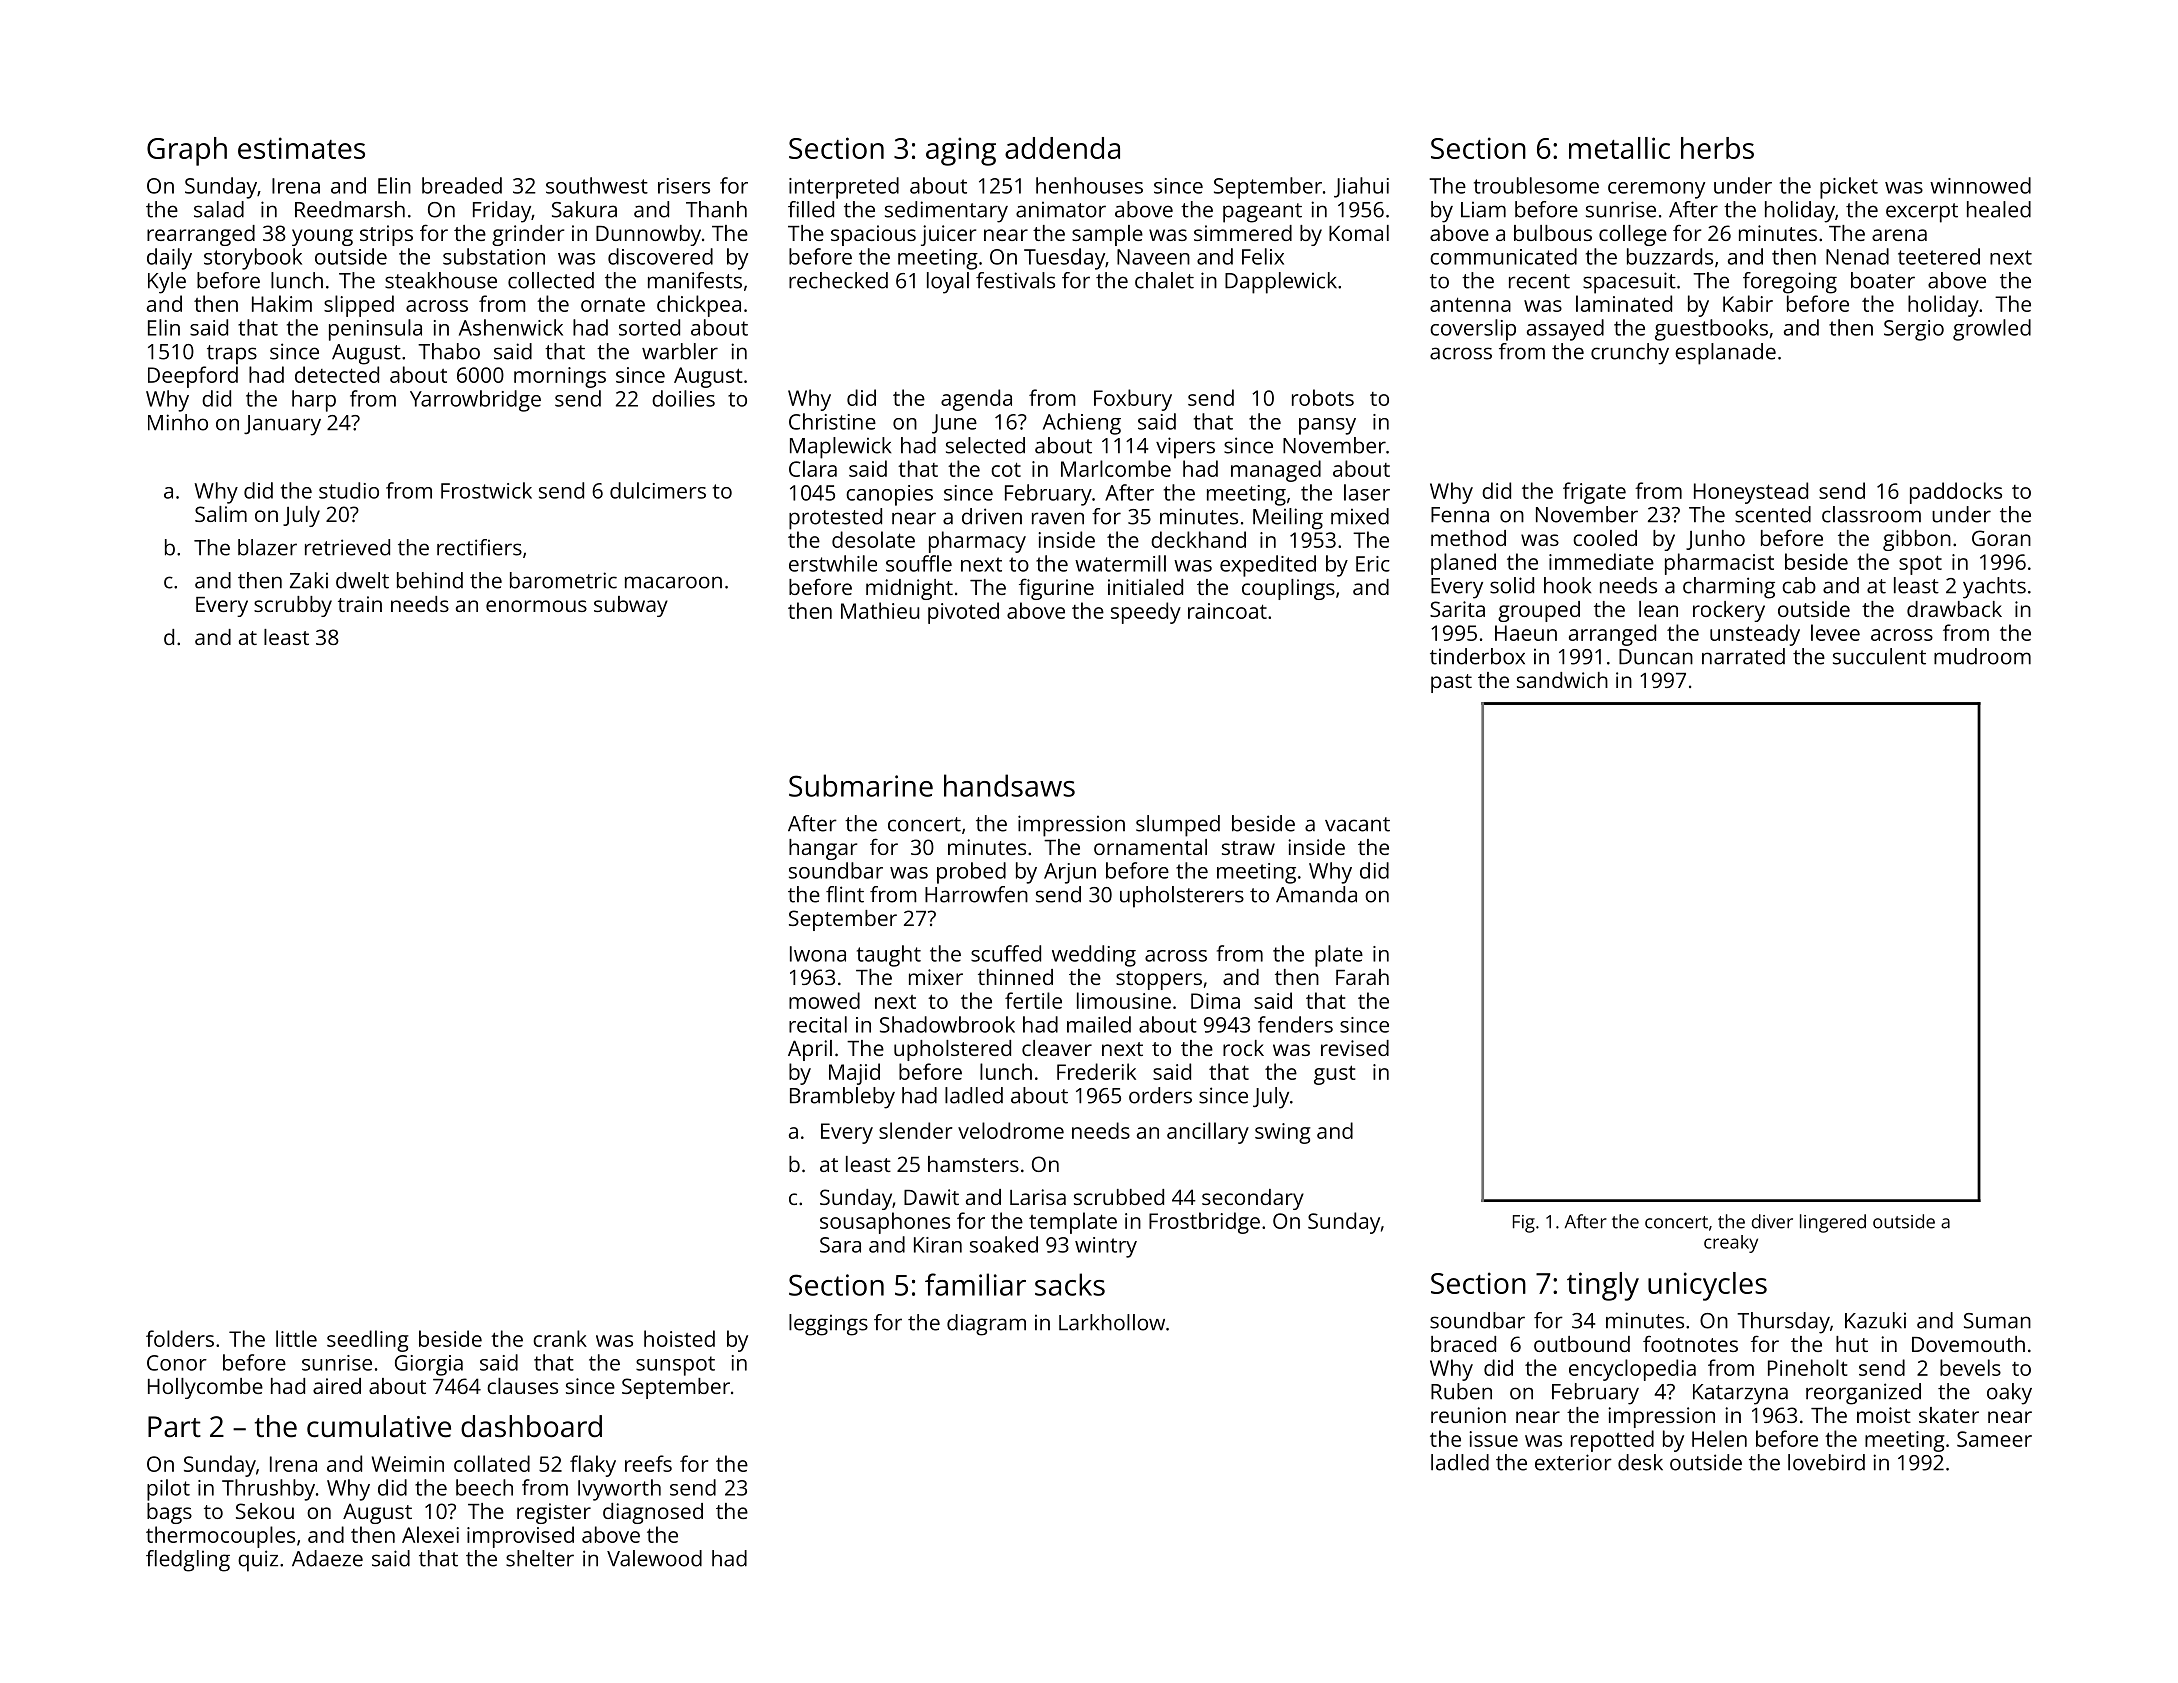 The height and width of the document is (1683, 2178). I want to click on Submarine, so click(861, 785).
